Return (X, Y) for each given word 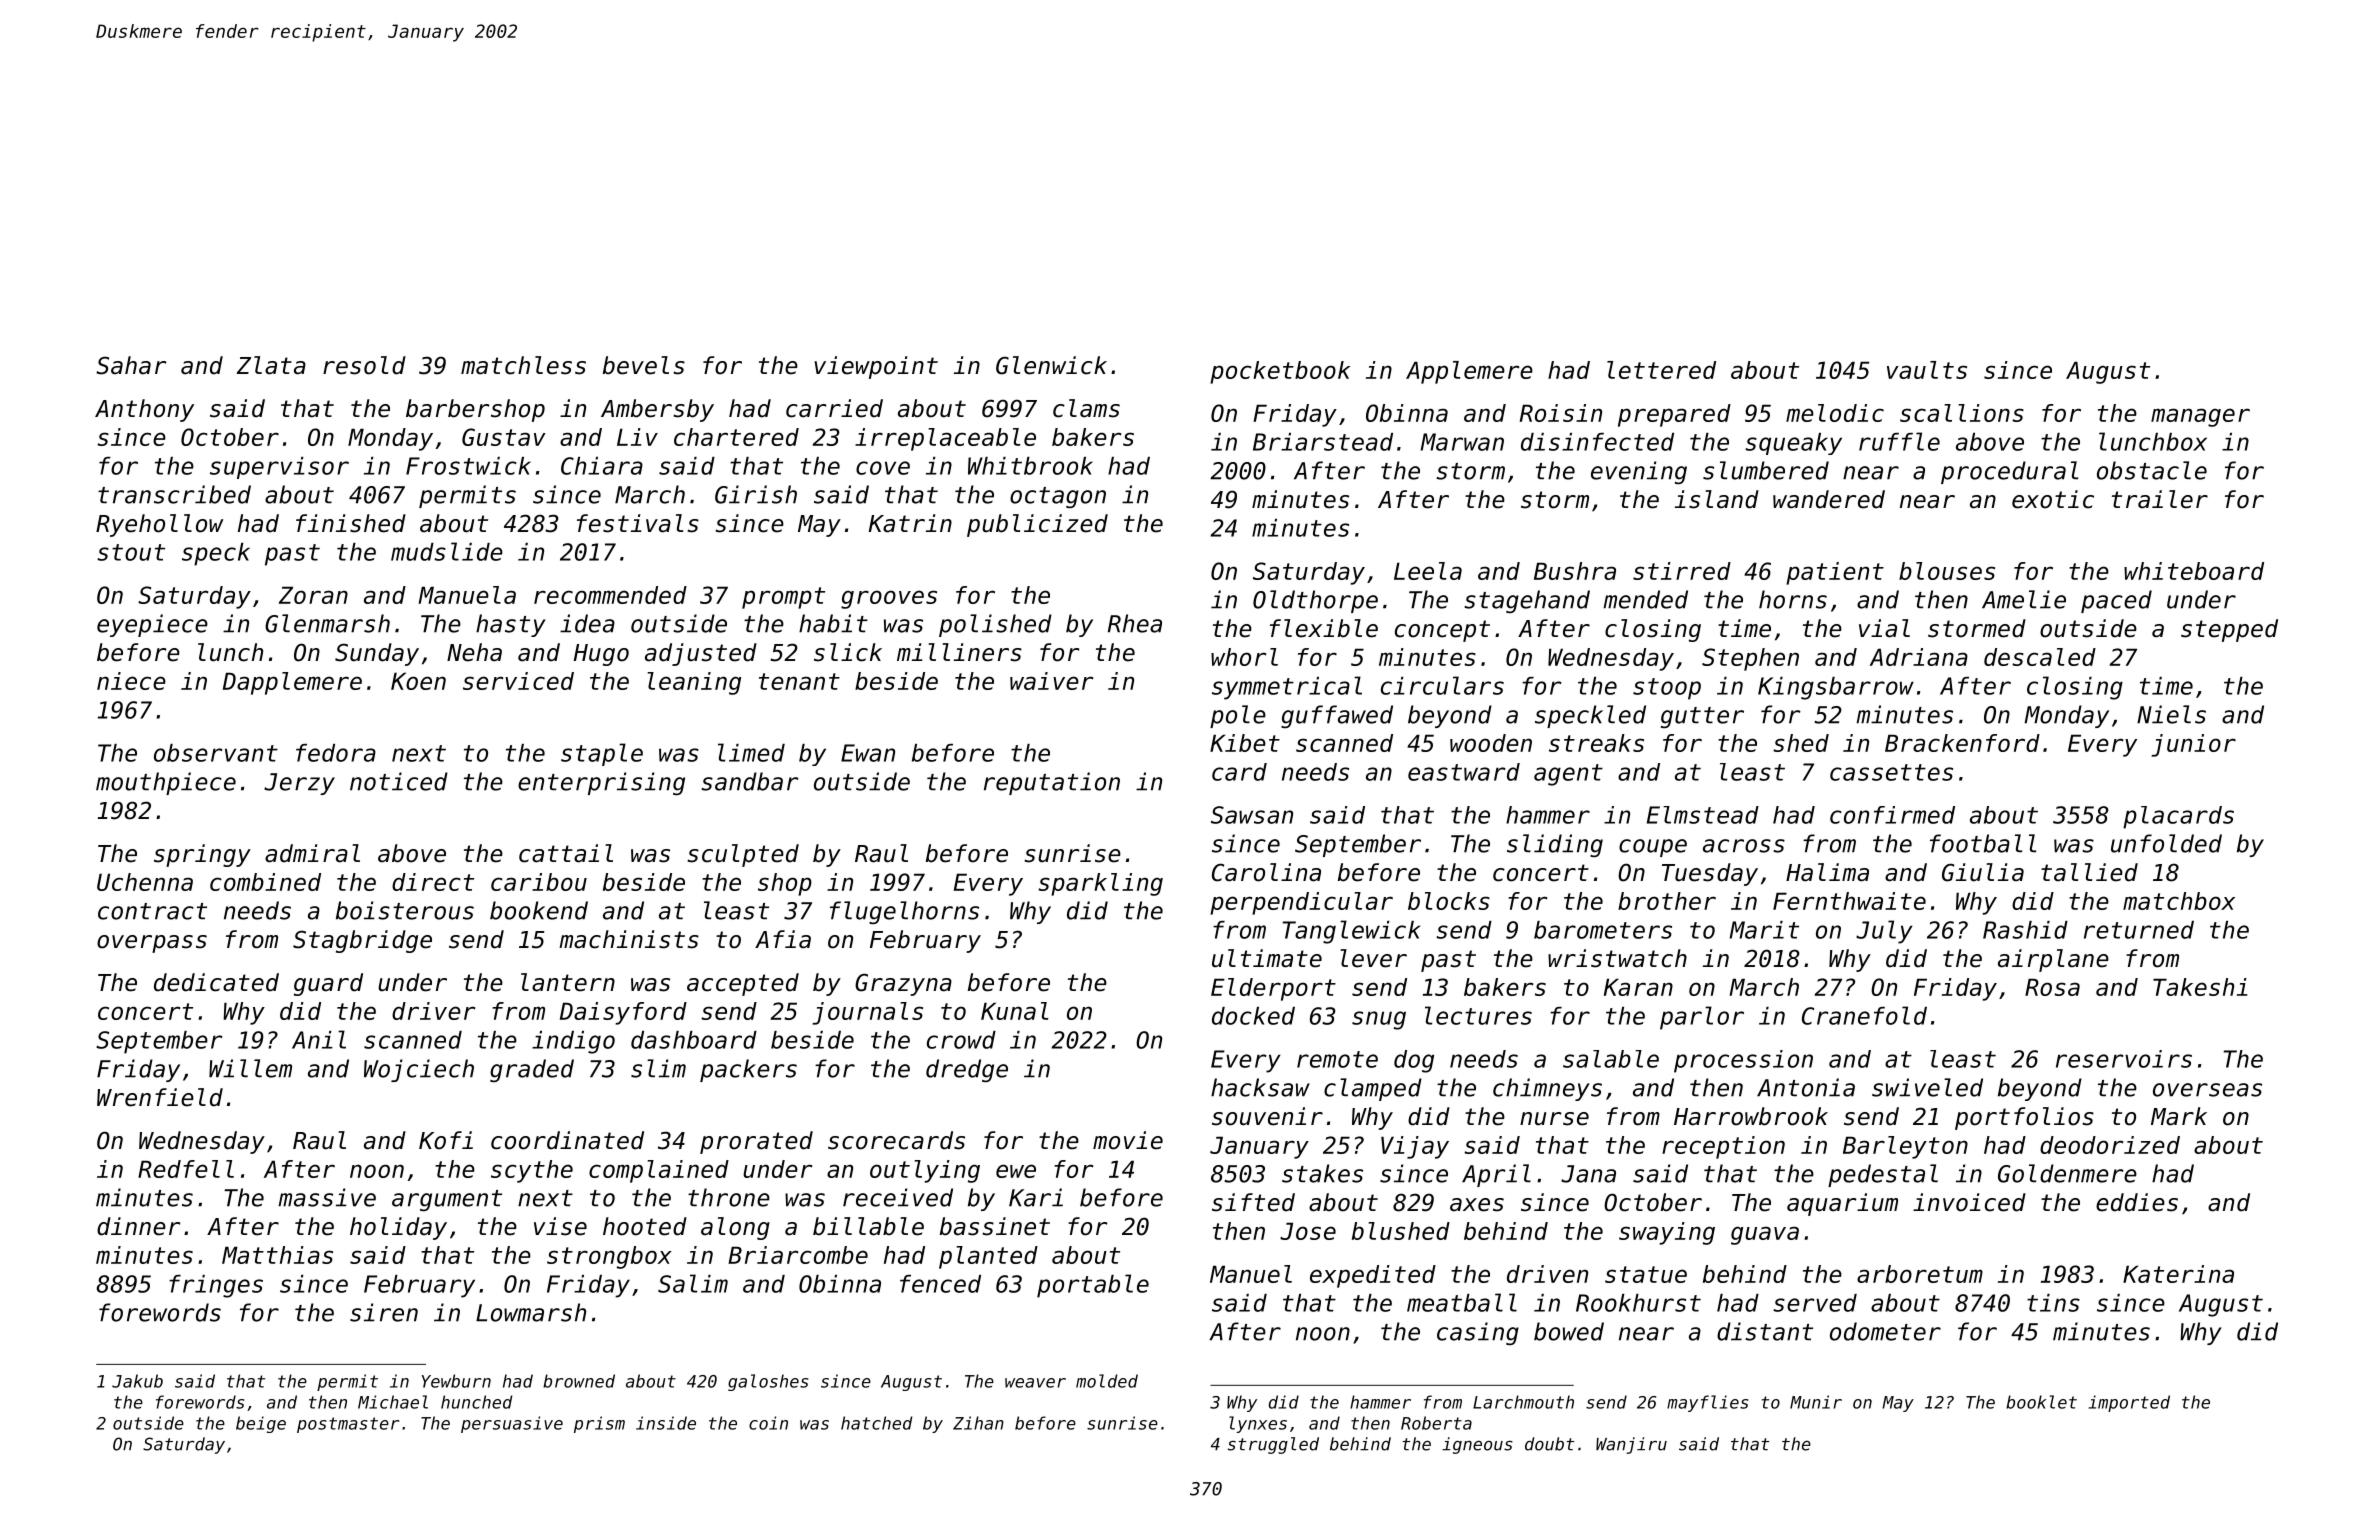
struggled (1273, 1445)
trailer (2160, 499)
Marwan (1462, 442)
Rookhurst (1638, 1303)
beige (261, 1424)
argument (447, 1200)
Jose (1308, 1231)
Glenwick (1051, 365)
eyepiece (152, 625)
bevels (644, 365)
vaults (1927, 370)
